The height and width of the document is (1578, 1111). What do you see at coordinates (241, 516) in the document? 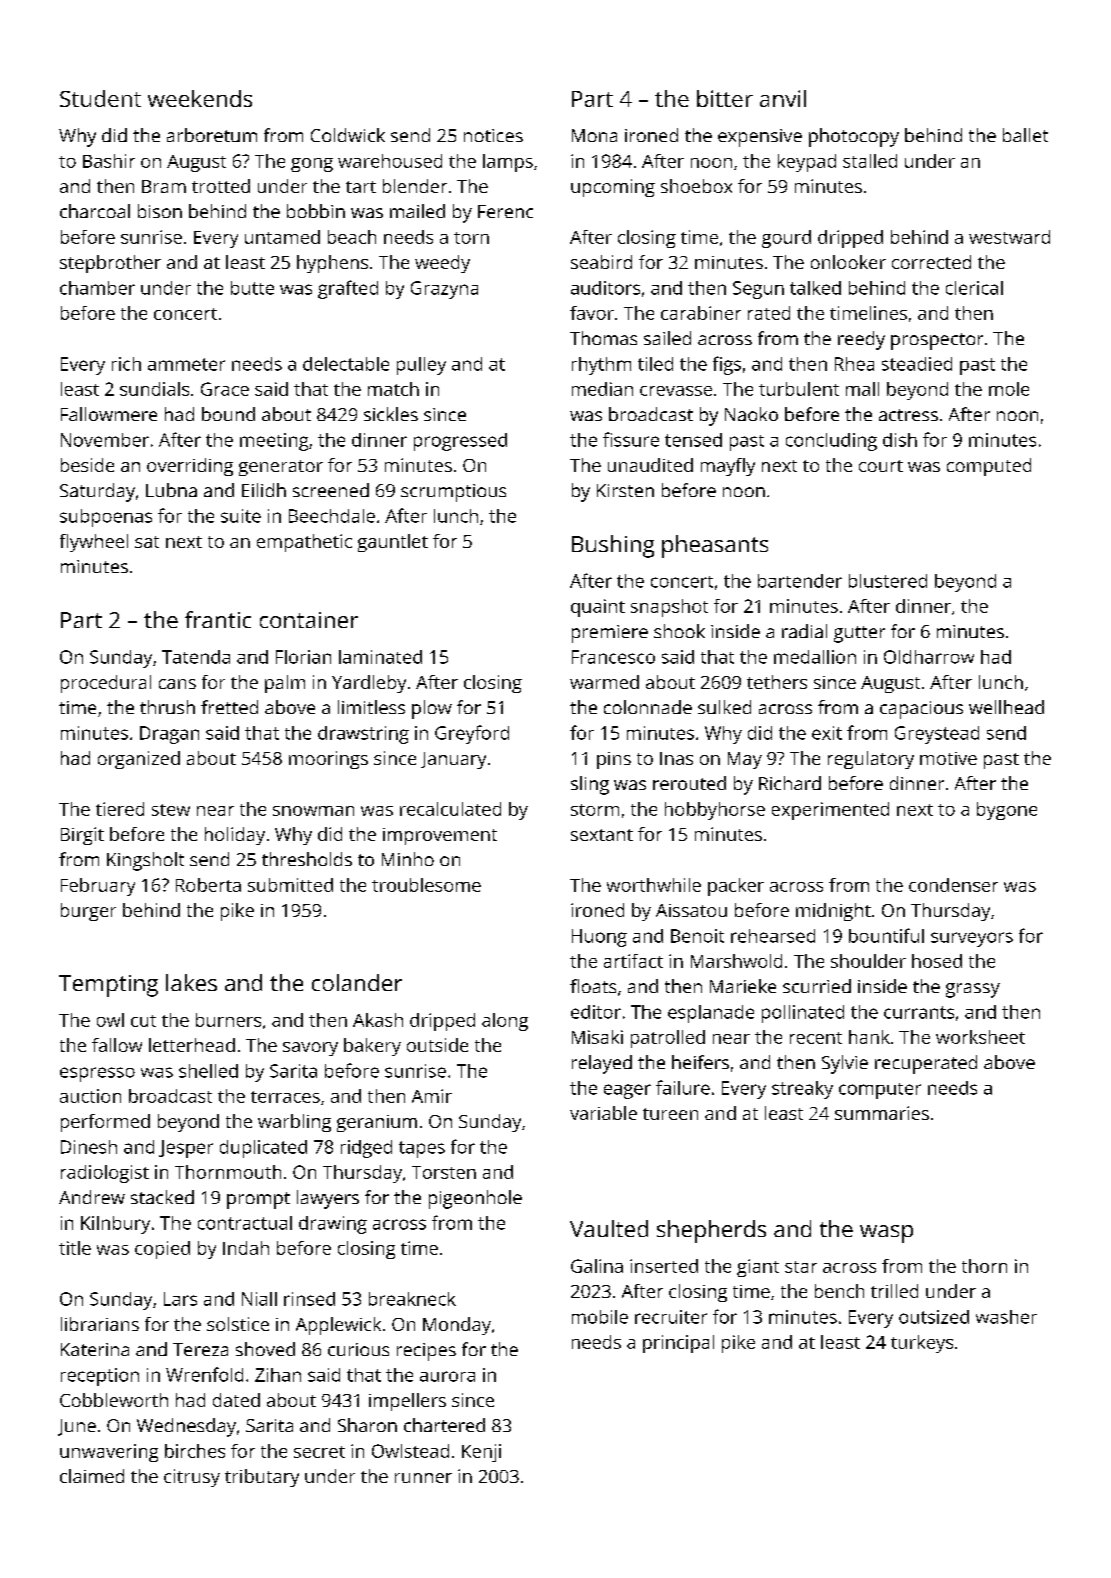
I see `suite` at bounding box center [241, 516].
